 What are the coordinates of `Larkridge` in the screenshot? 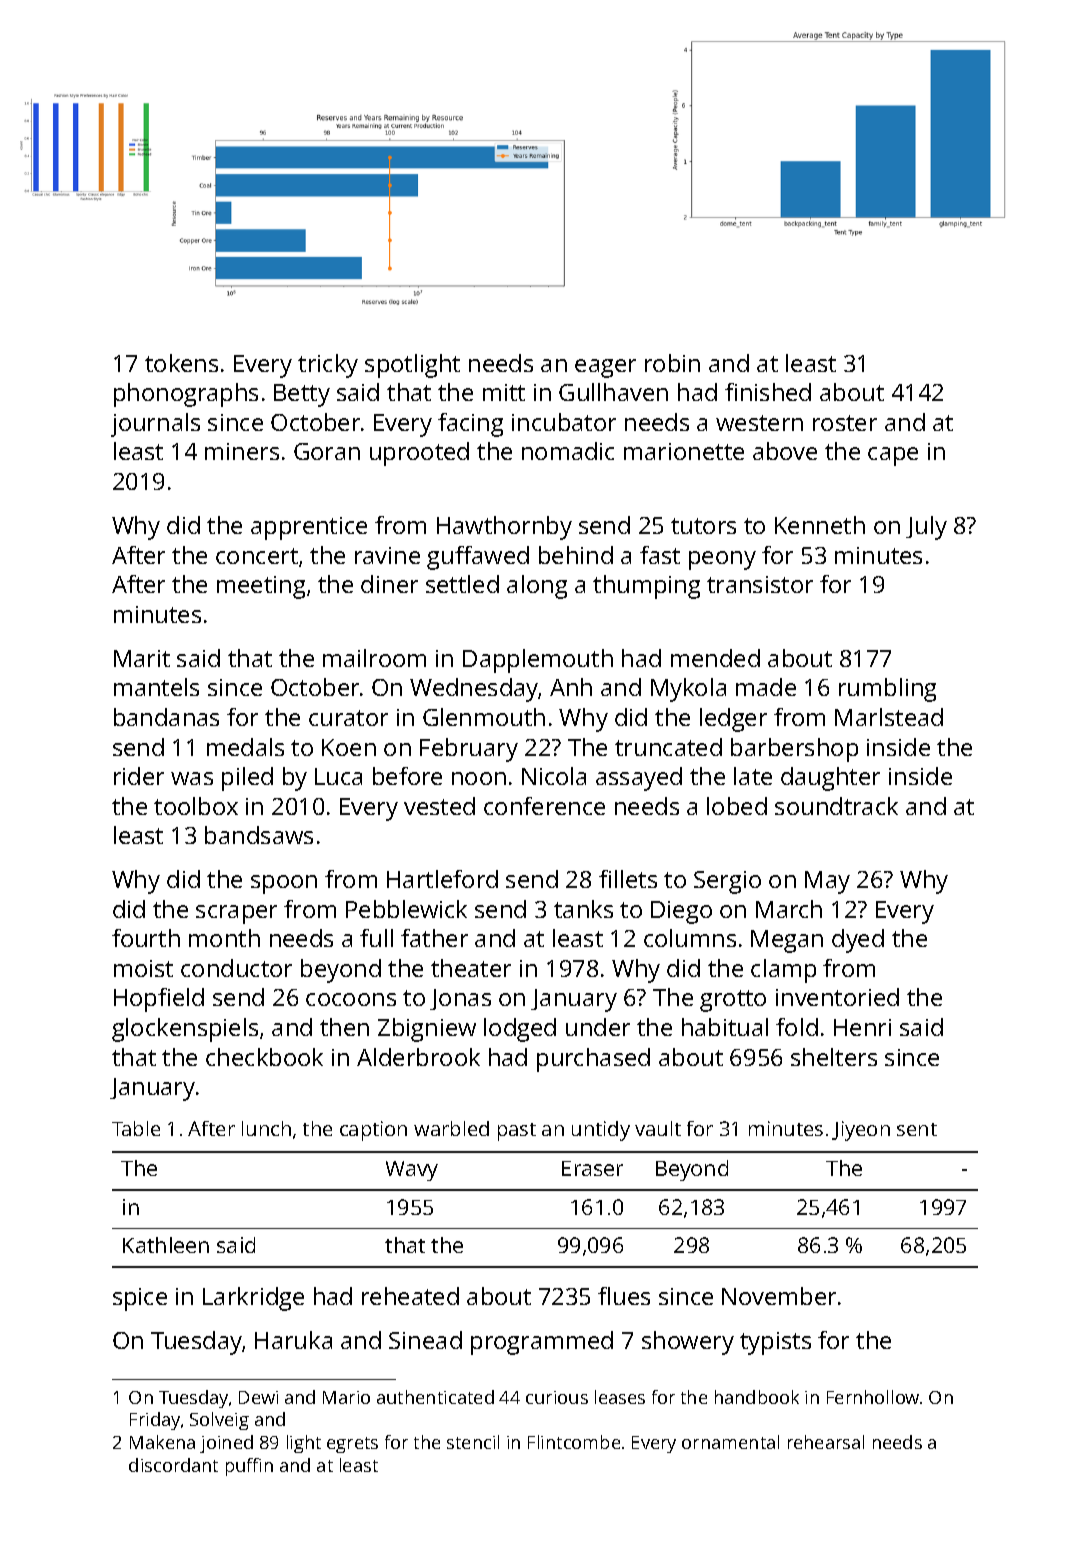 It's located at (253, 1299).
